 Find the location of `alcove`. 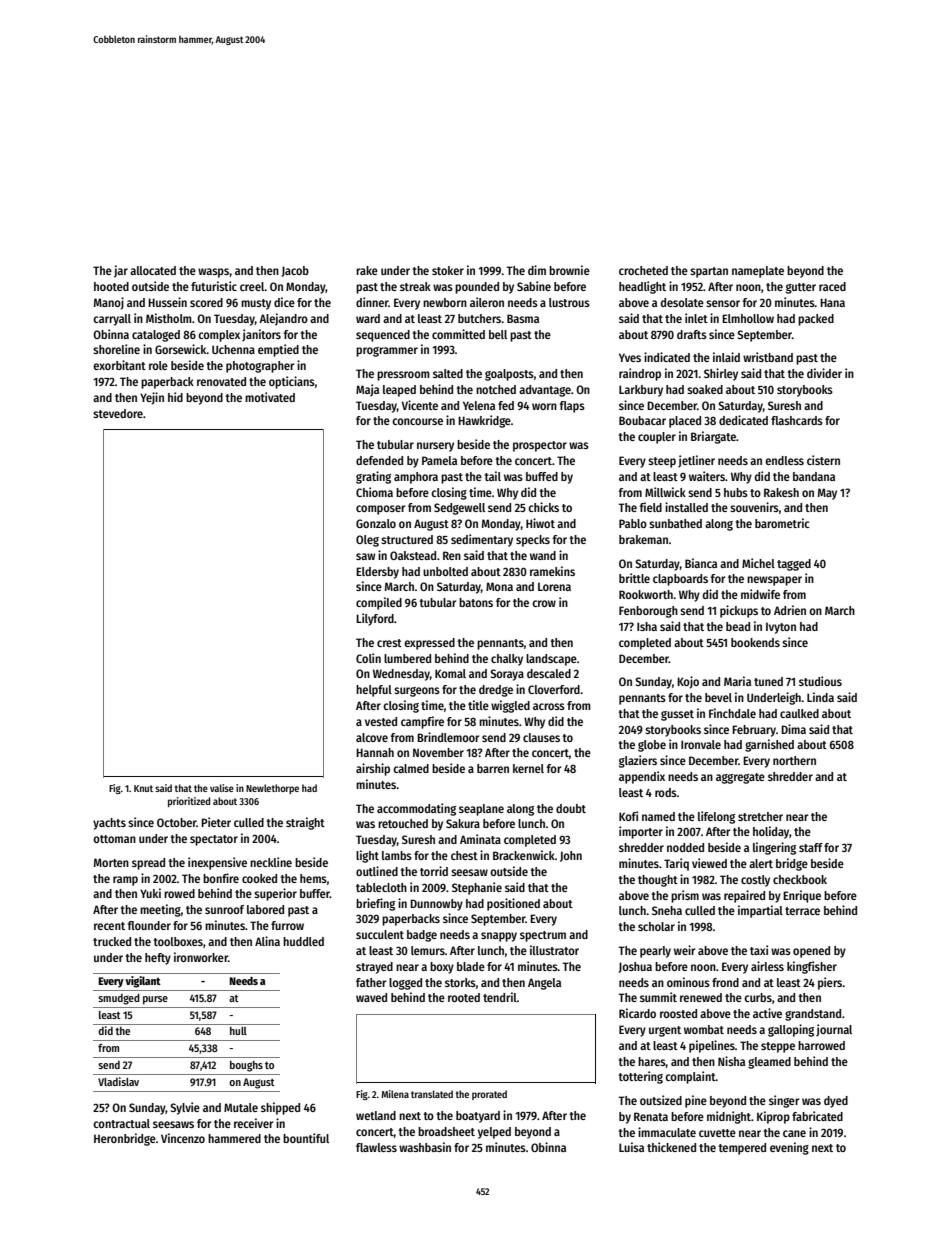

alcove is located at coordinates (372, 737).
